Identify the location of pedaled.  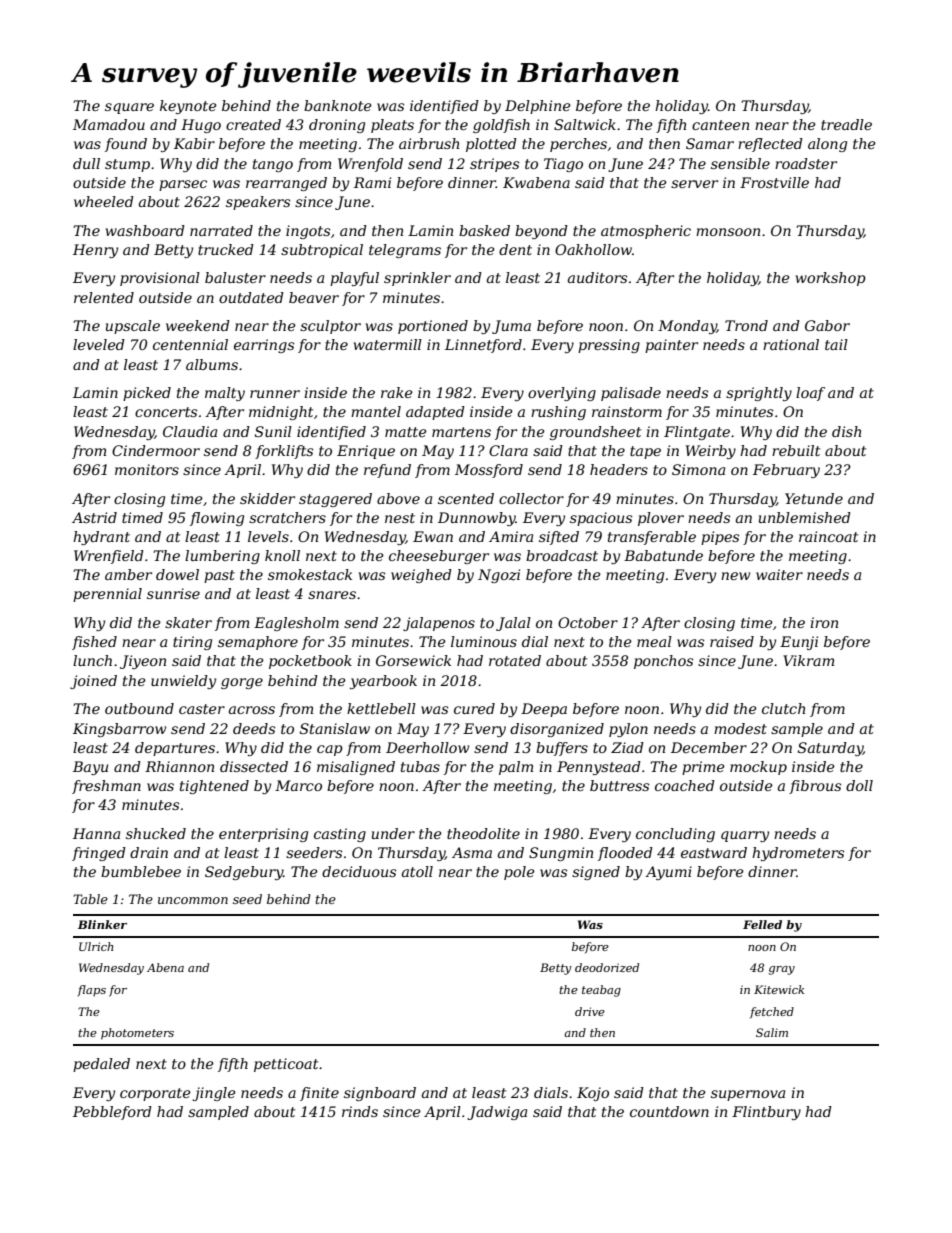
(101, 1065).
